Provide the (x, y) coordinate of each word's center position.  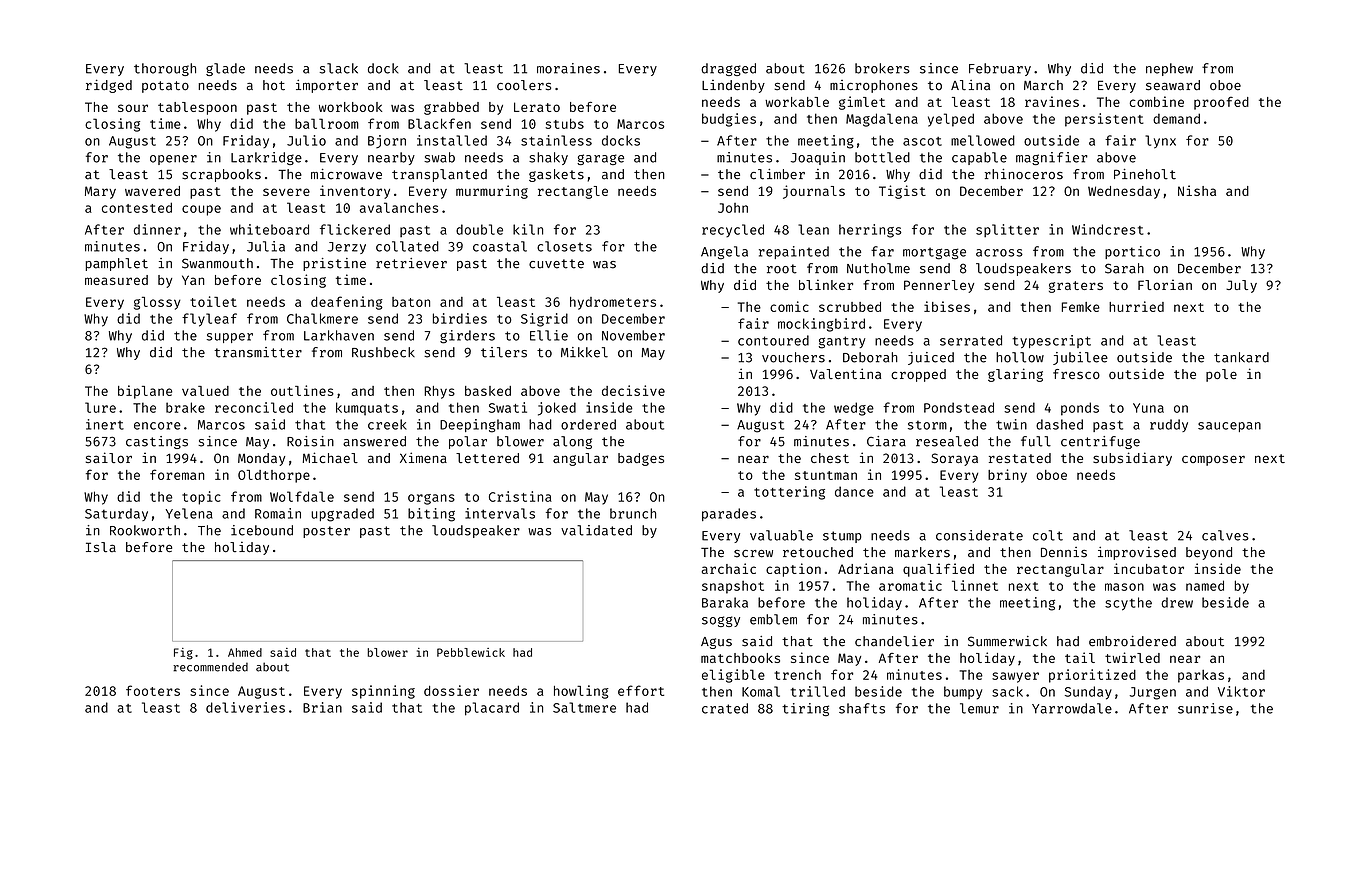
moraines (568, 68)
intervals (500, 513)
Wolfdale (302, 496)
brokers (882, 68)
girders (467, 337)
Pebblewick (471, 652)
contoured (773, 340)
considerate (979, 535)
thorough (165, 69)
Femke (1081, 307)
